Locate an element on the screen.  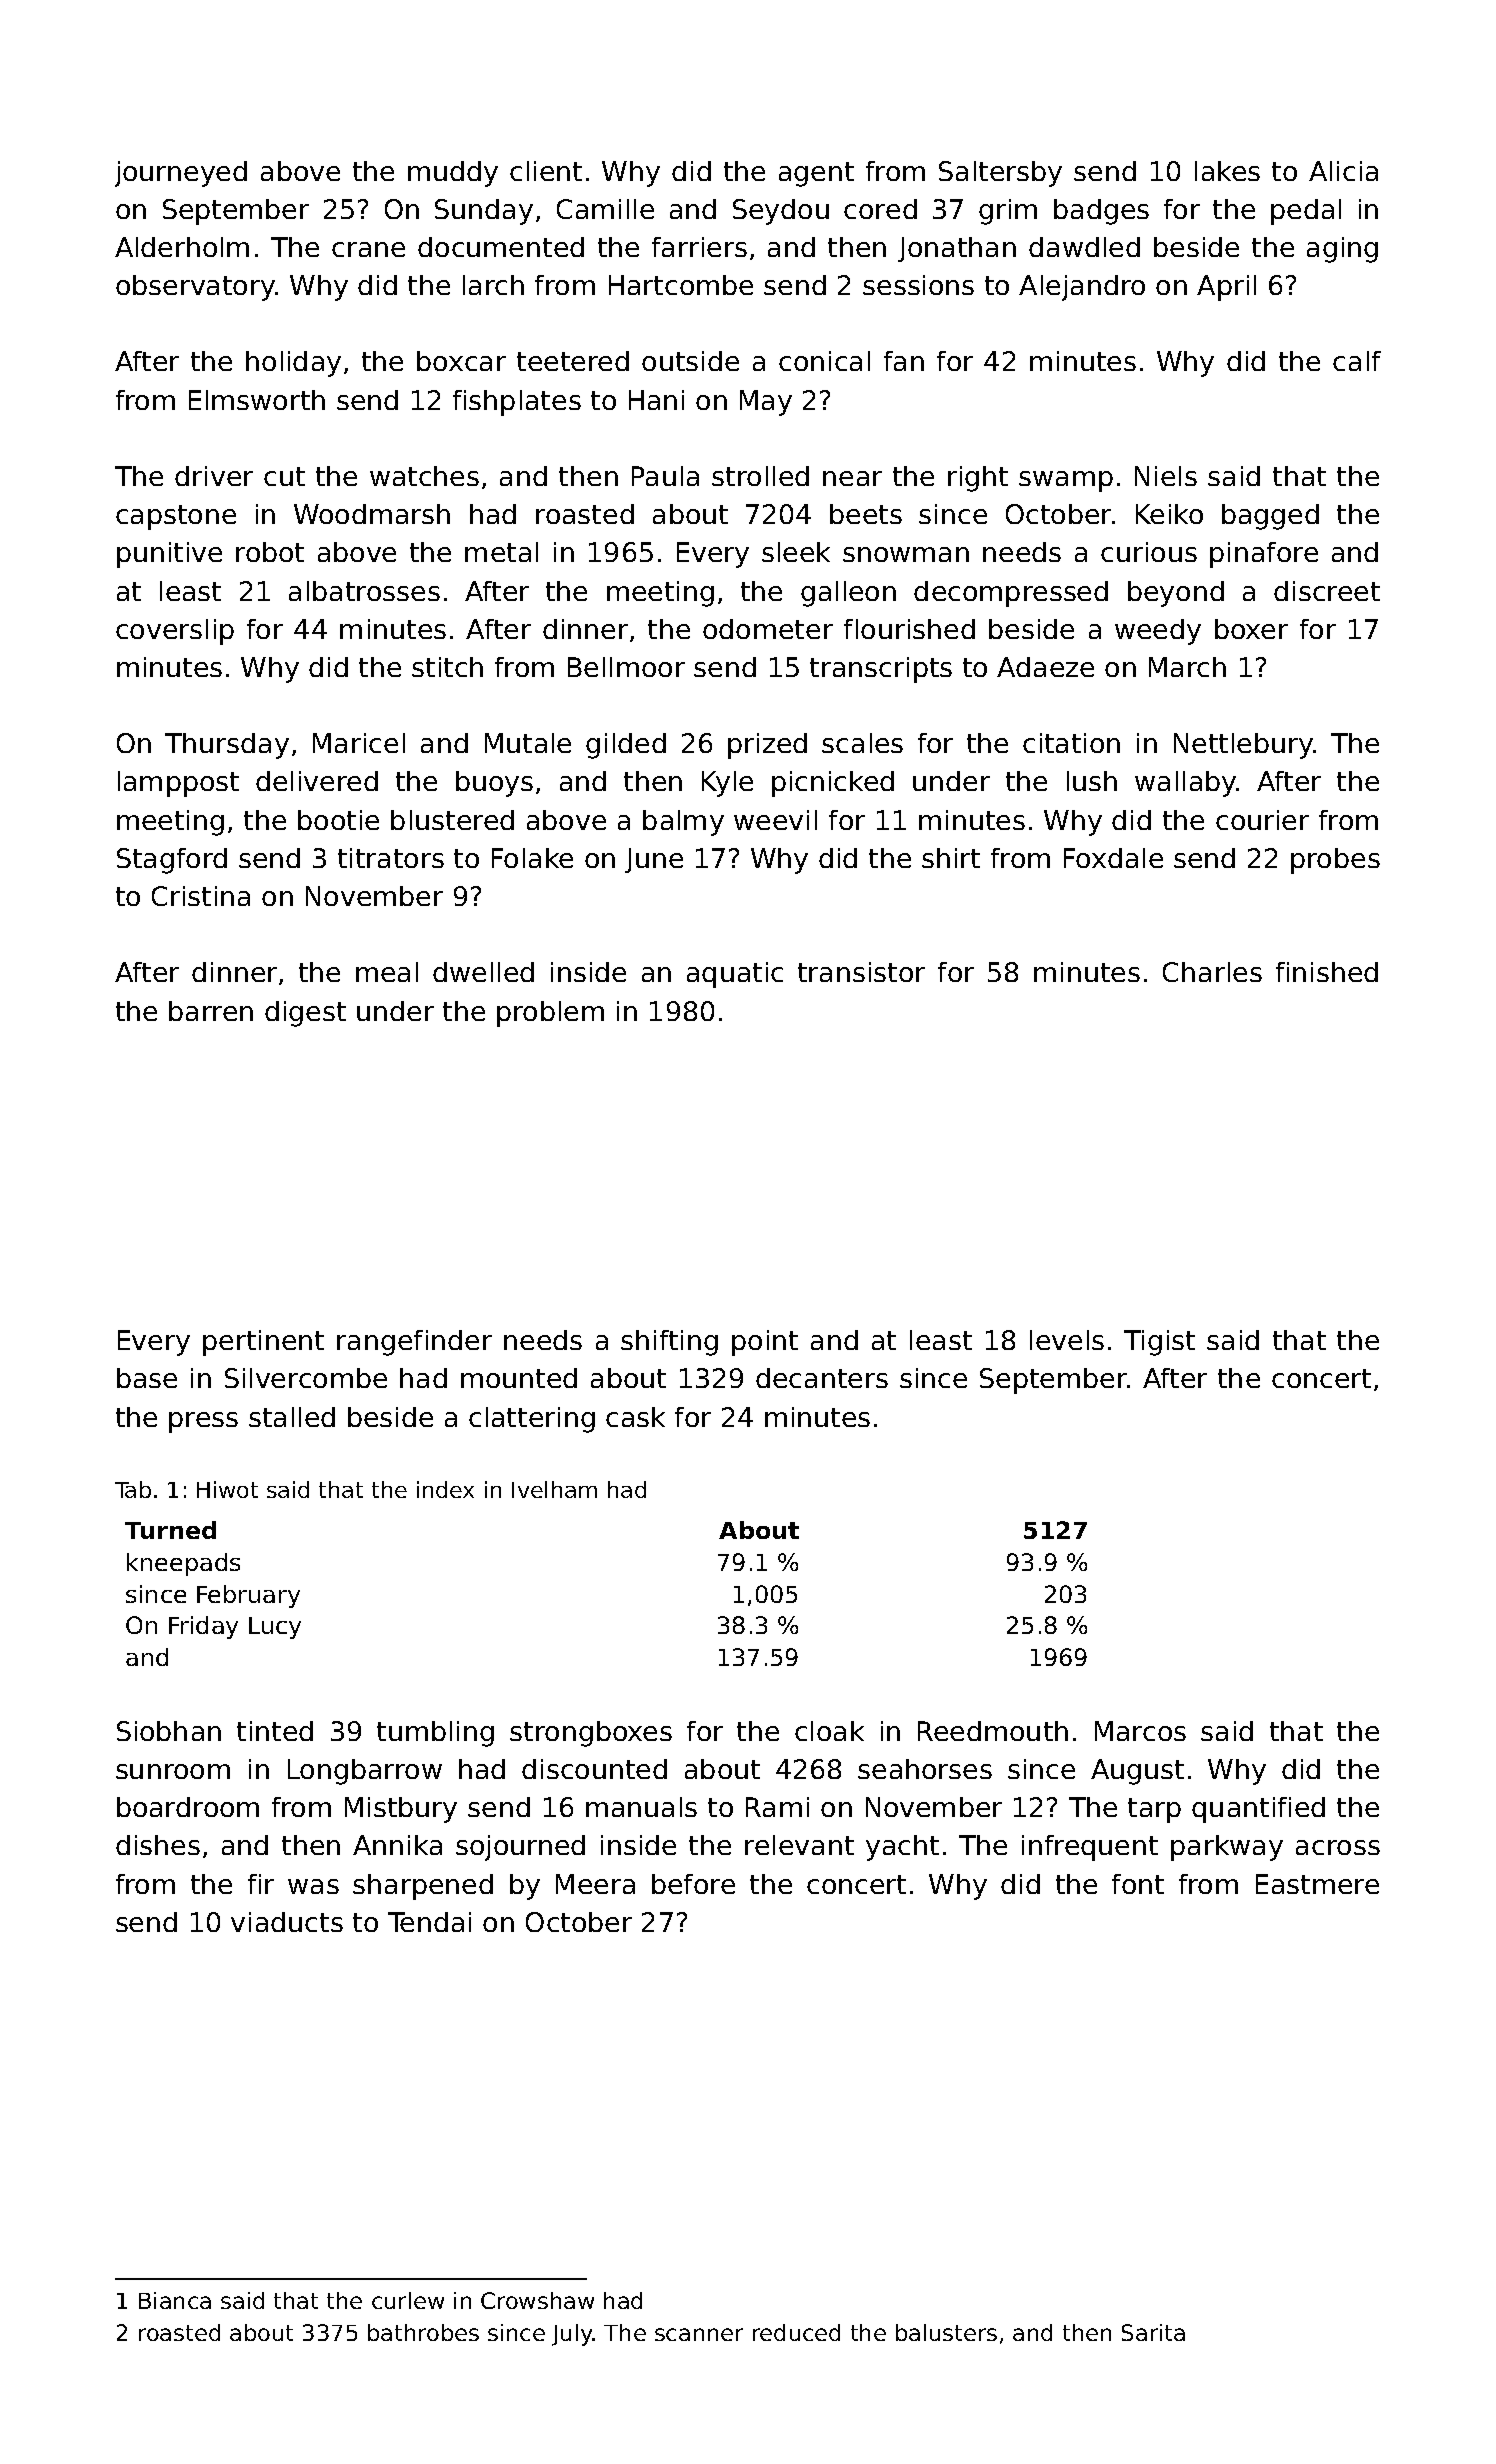
client is located at coordinates (546, 171).
